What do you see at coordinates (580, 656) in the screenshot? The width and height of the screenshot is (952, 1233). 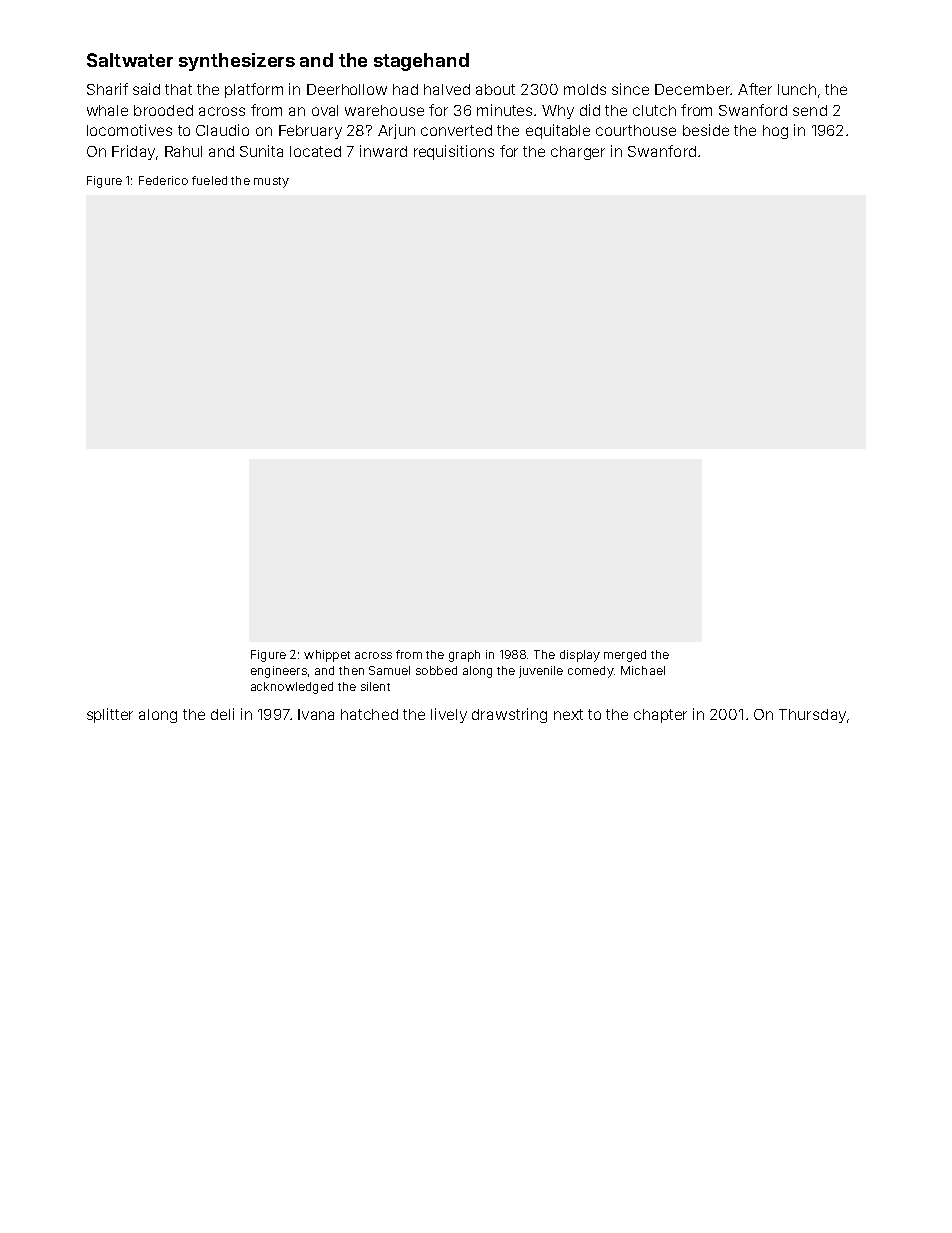 I see `display` at bounding box center [580, 656].
